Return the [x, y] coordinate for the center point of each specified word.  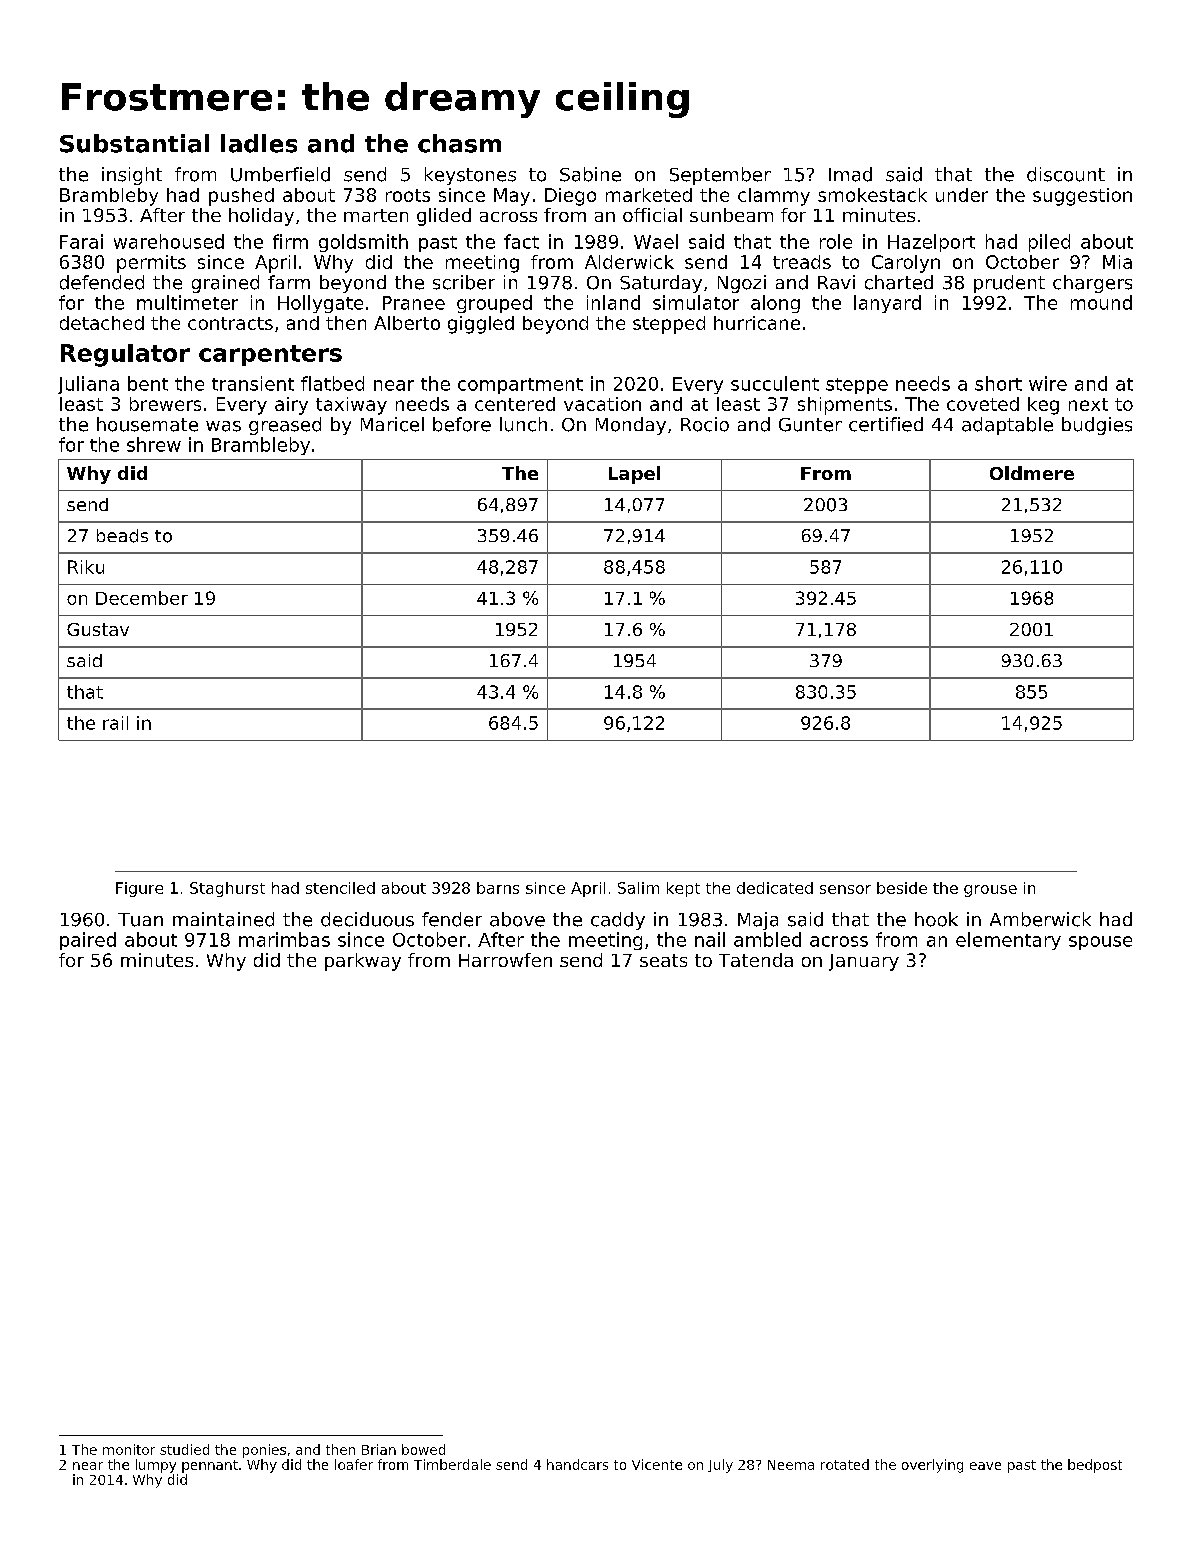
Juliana [88, 385]
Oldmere [1032, 473]
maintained [223, 919]
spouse [1100, 943]
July [720, 1466]
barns [498, 888]
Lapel [634, 475]
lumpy [156, 1466]
